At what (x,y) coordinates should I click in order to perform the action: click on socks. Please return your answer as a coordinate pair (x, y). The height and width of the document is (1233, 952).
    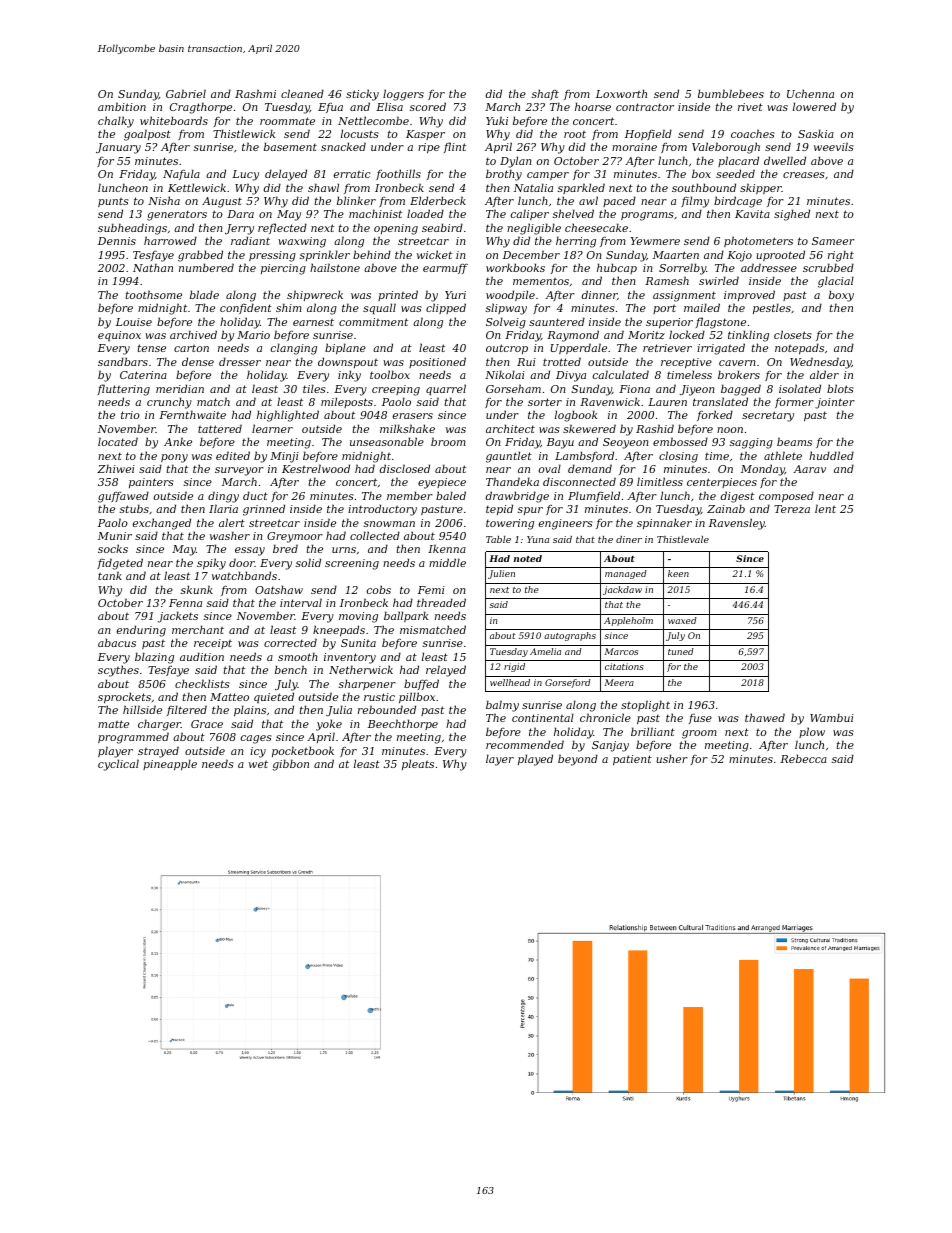
    Looking at the image, I should click on (113, 548).
